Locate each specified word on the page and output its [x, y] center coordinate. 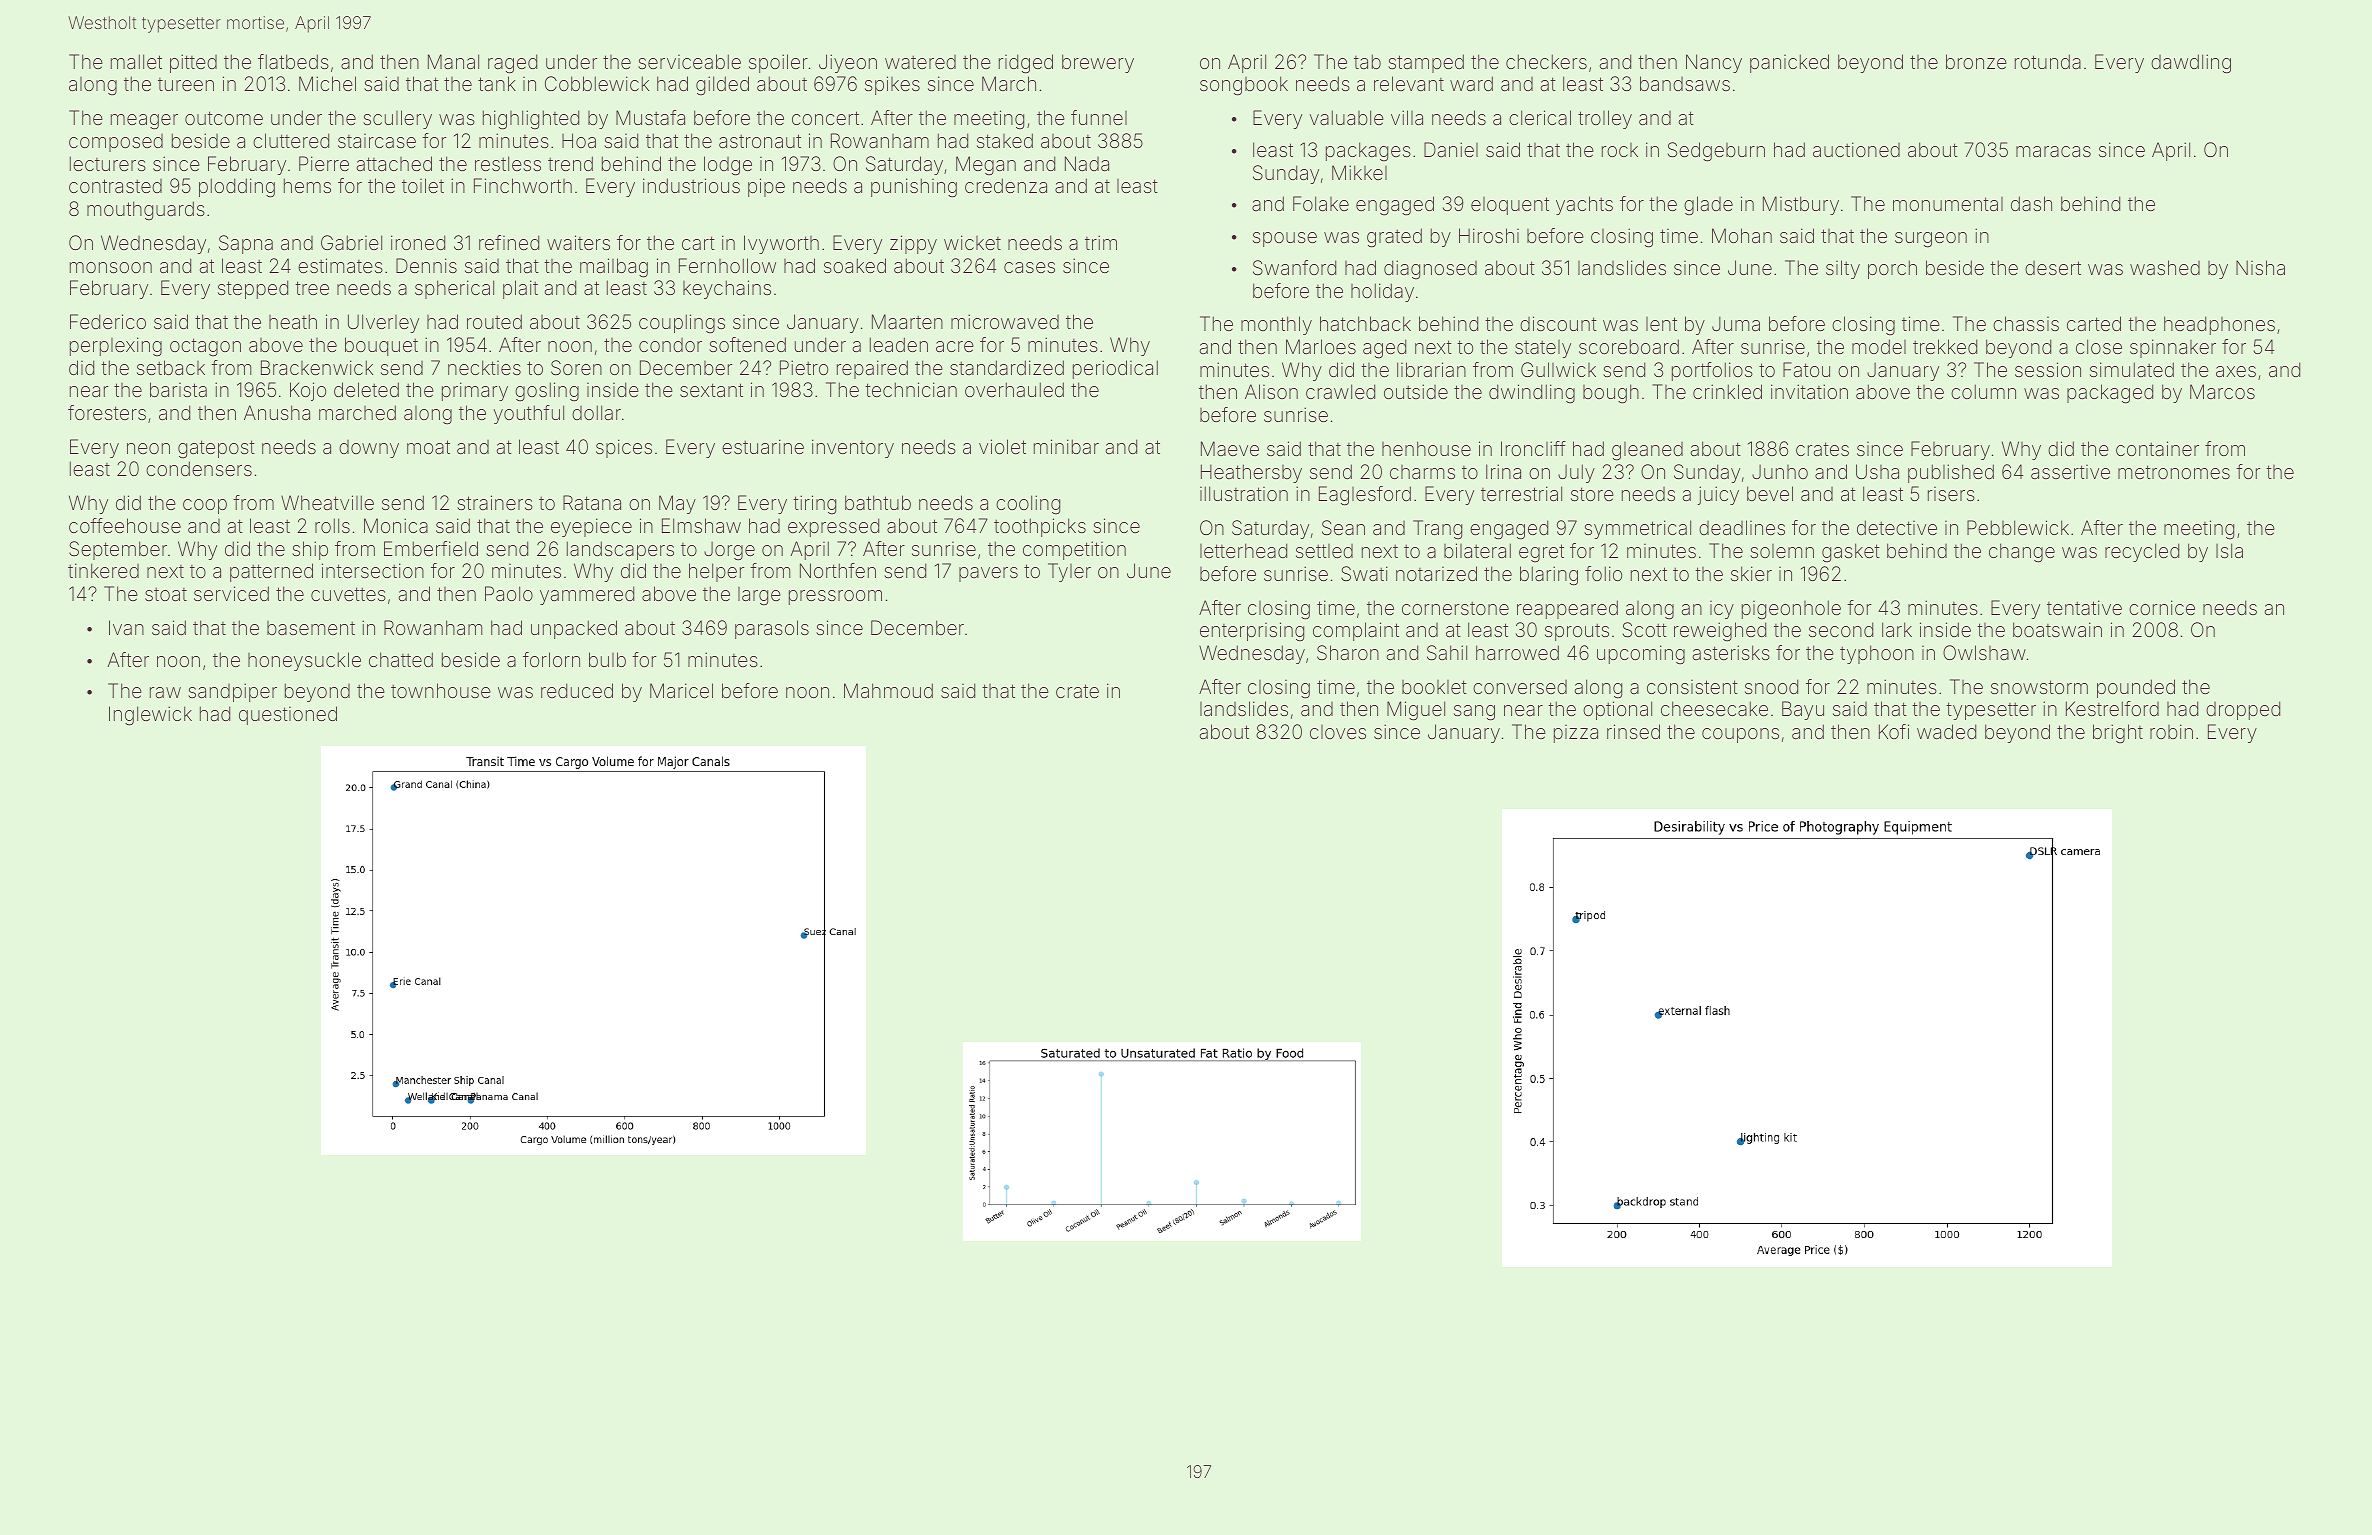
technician [911, 389]
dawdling [2191, 64]
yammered [587, 595]
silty [1843, 269]
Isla [2229, 550]
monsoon [111, 267]
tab [1367, 61]
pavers [988, 574]
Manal [453, 61]
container [2157, 448]
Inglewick [150, 716]
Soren [576, 367]
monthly [1276, 325]
